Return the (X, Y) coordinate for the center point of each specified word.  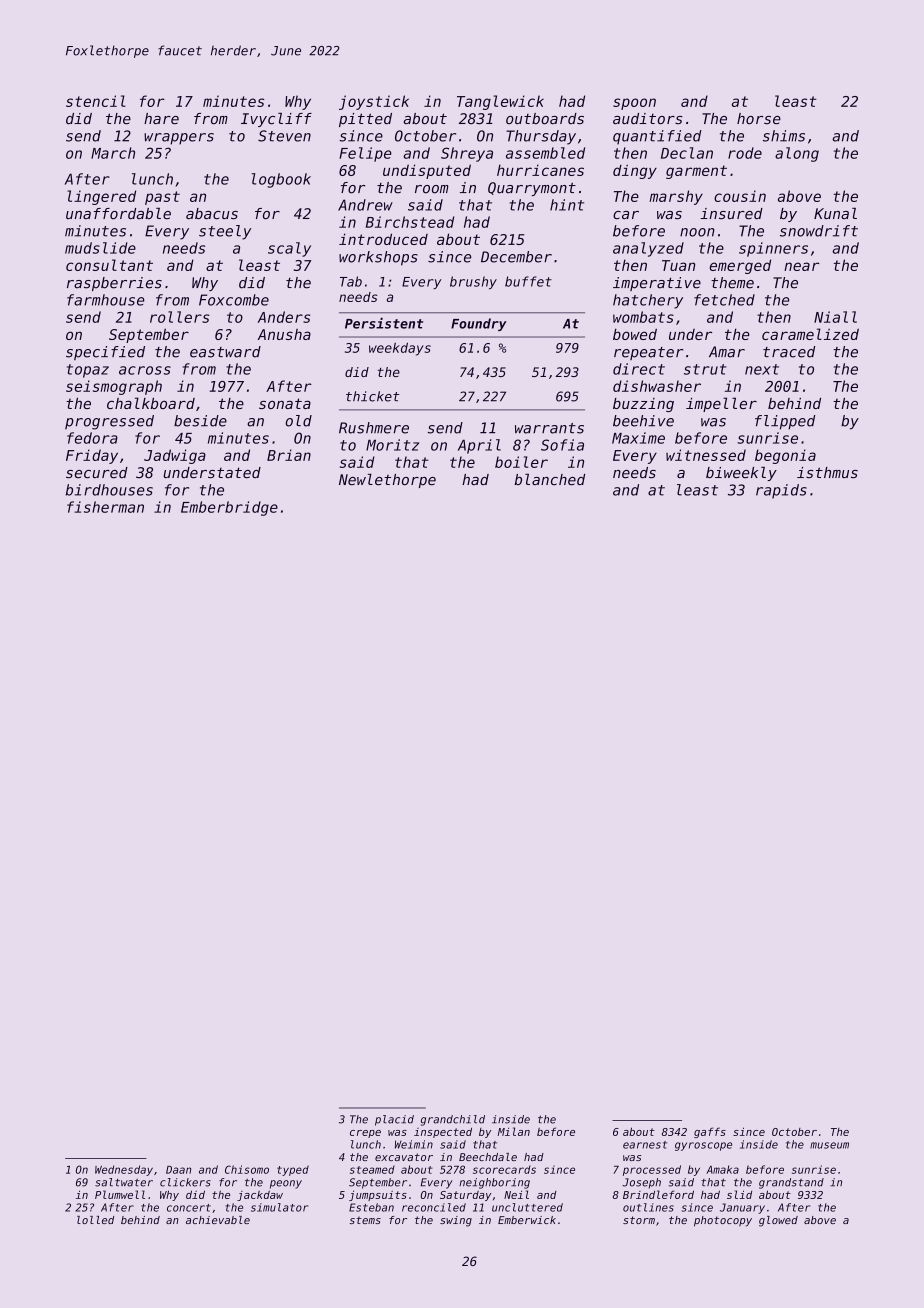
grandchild (453, 1120)
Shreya (467, 154)
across (145, 370)
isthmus (827, 473)
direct (639, 369)
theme (732, 283)
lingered (101, 197)
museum (829, 1145)
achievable (218, 1220)
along (797, 154)
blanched (549, 480)
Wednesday (124, 1170)
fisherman (105, 507)
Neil (516, 1194)
